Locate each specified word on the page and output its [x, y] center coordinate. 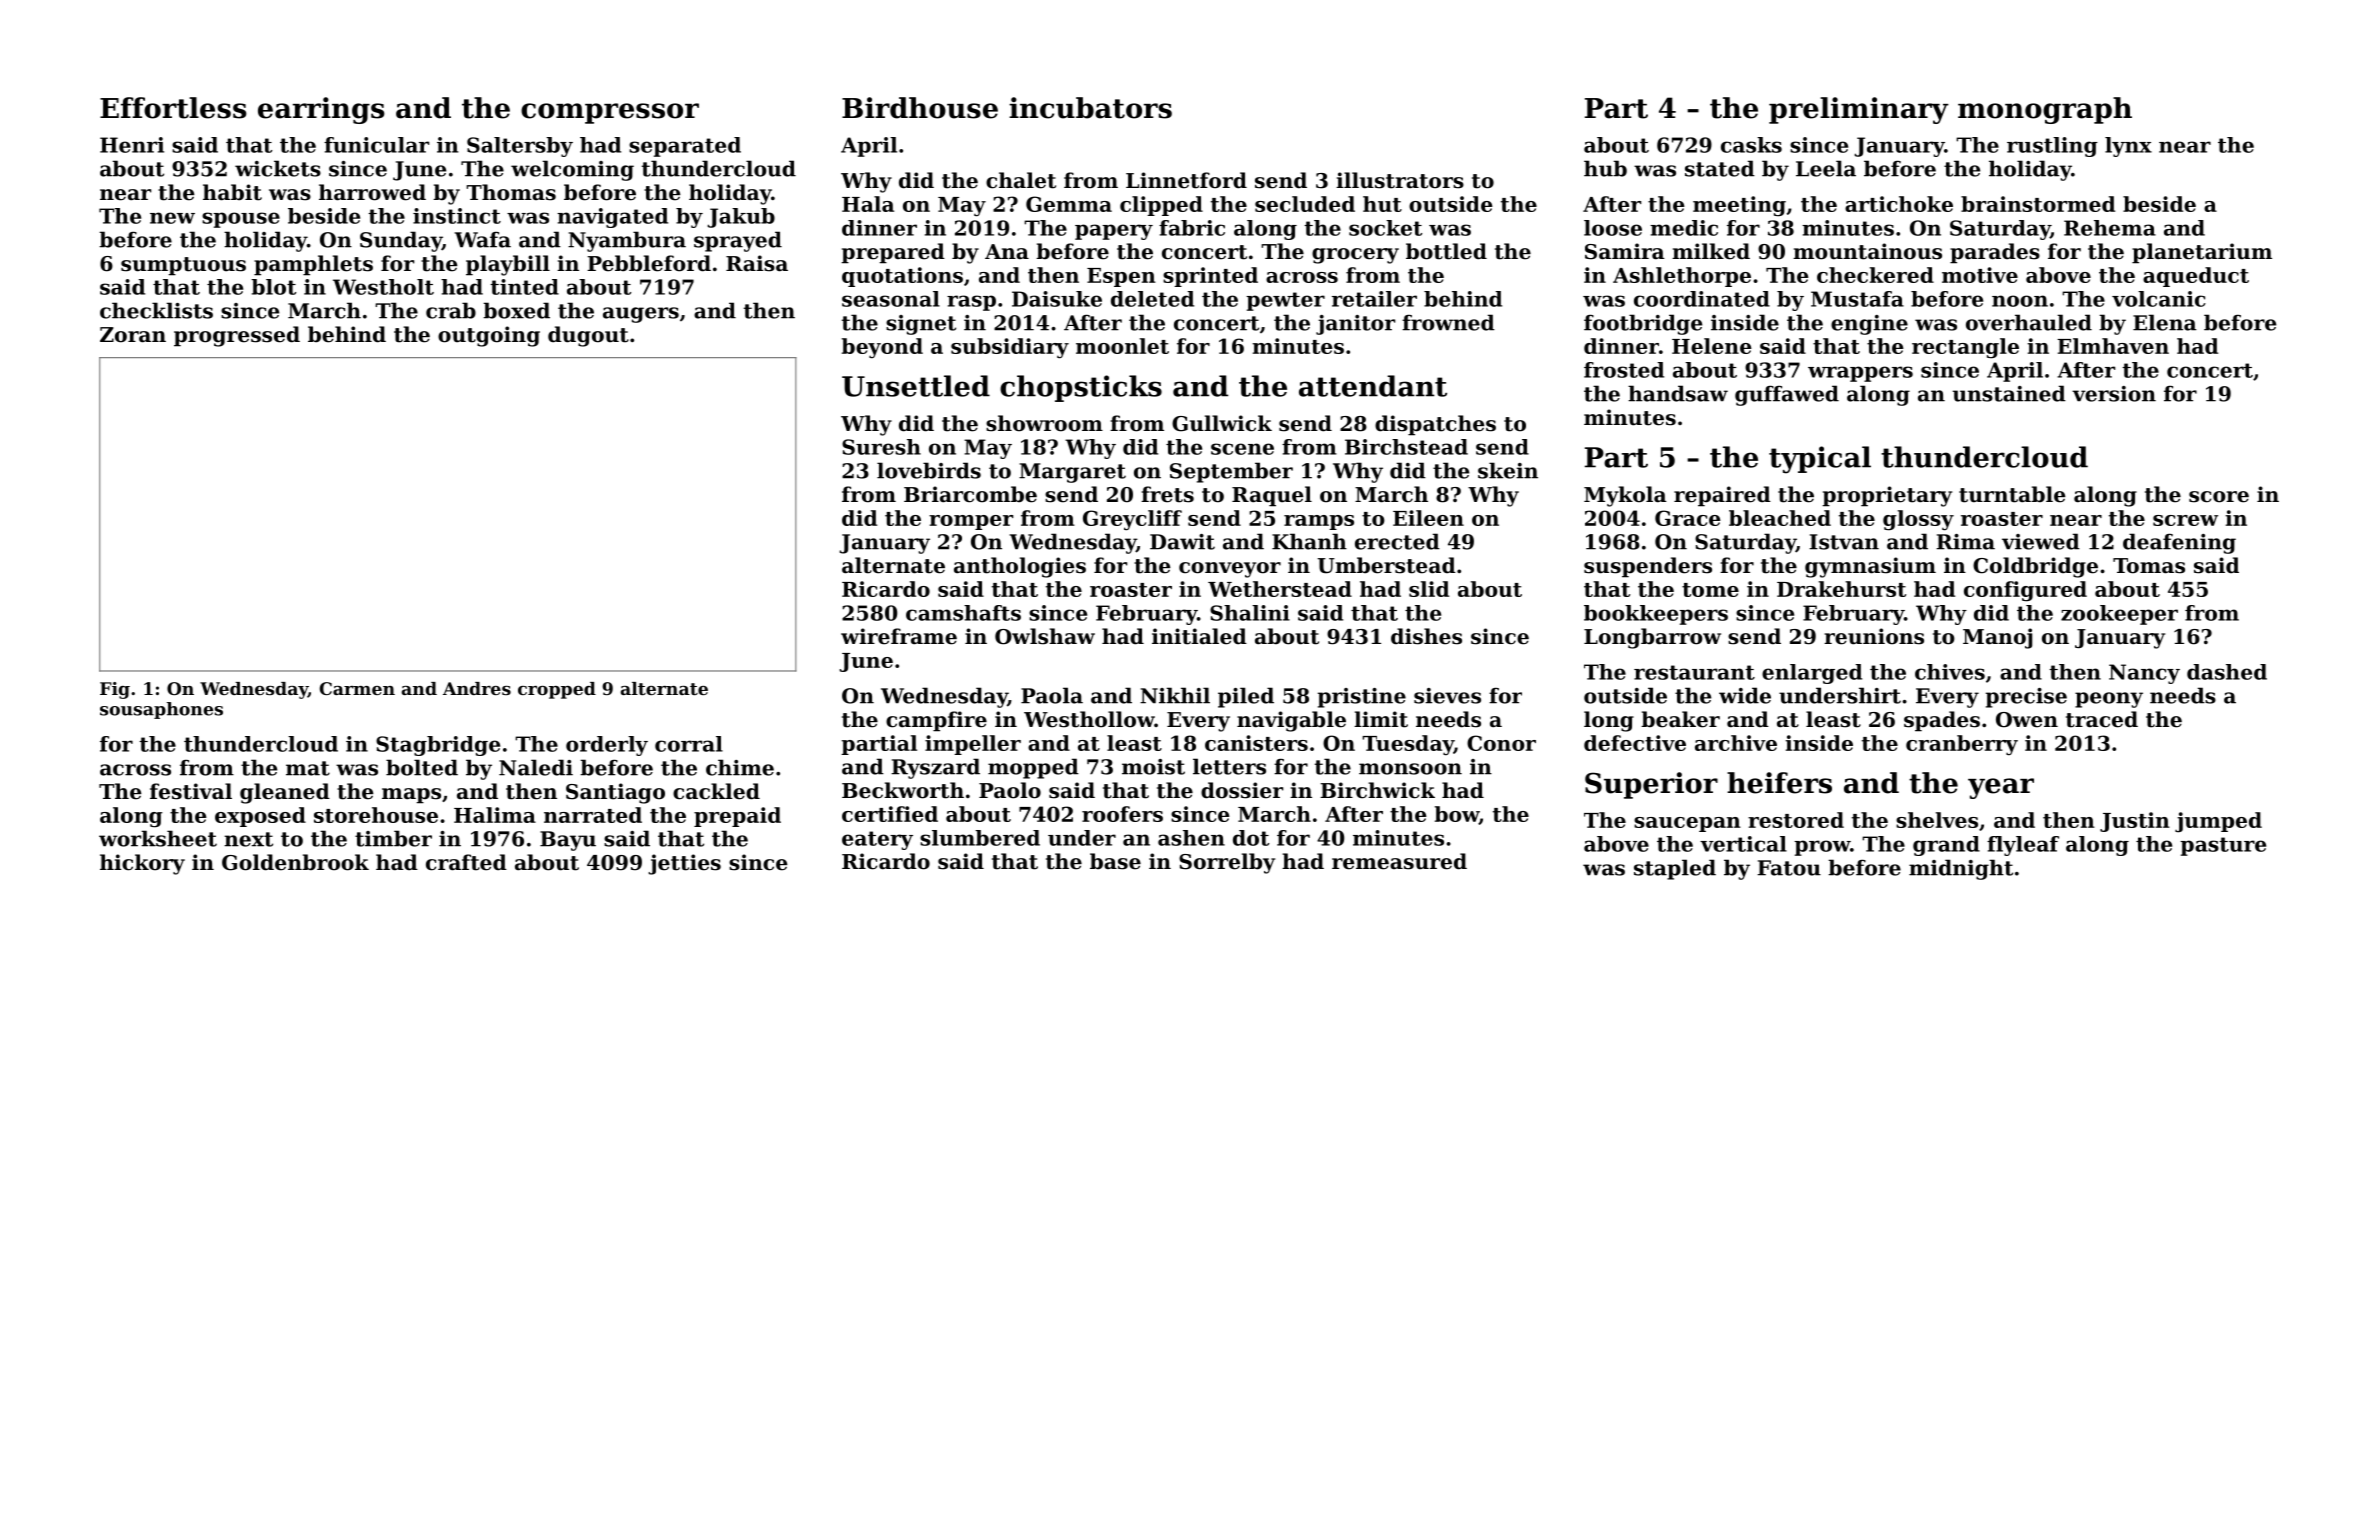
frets [1167, 494]
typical [1820, 460]
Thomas [511, 192]
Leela [1826, 168]
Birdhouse [920, 108]
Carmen [357, 688]
